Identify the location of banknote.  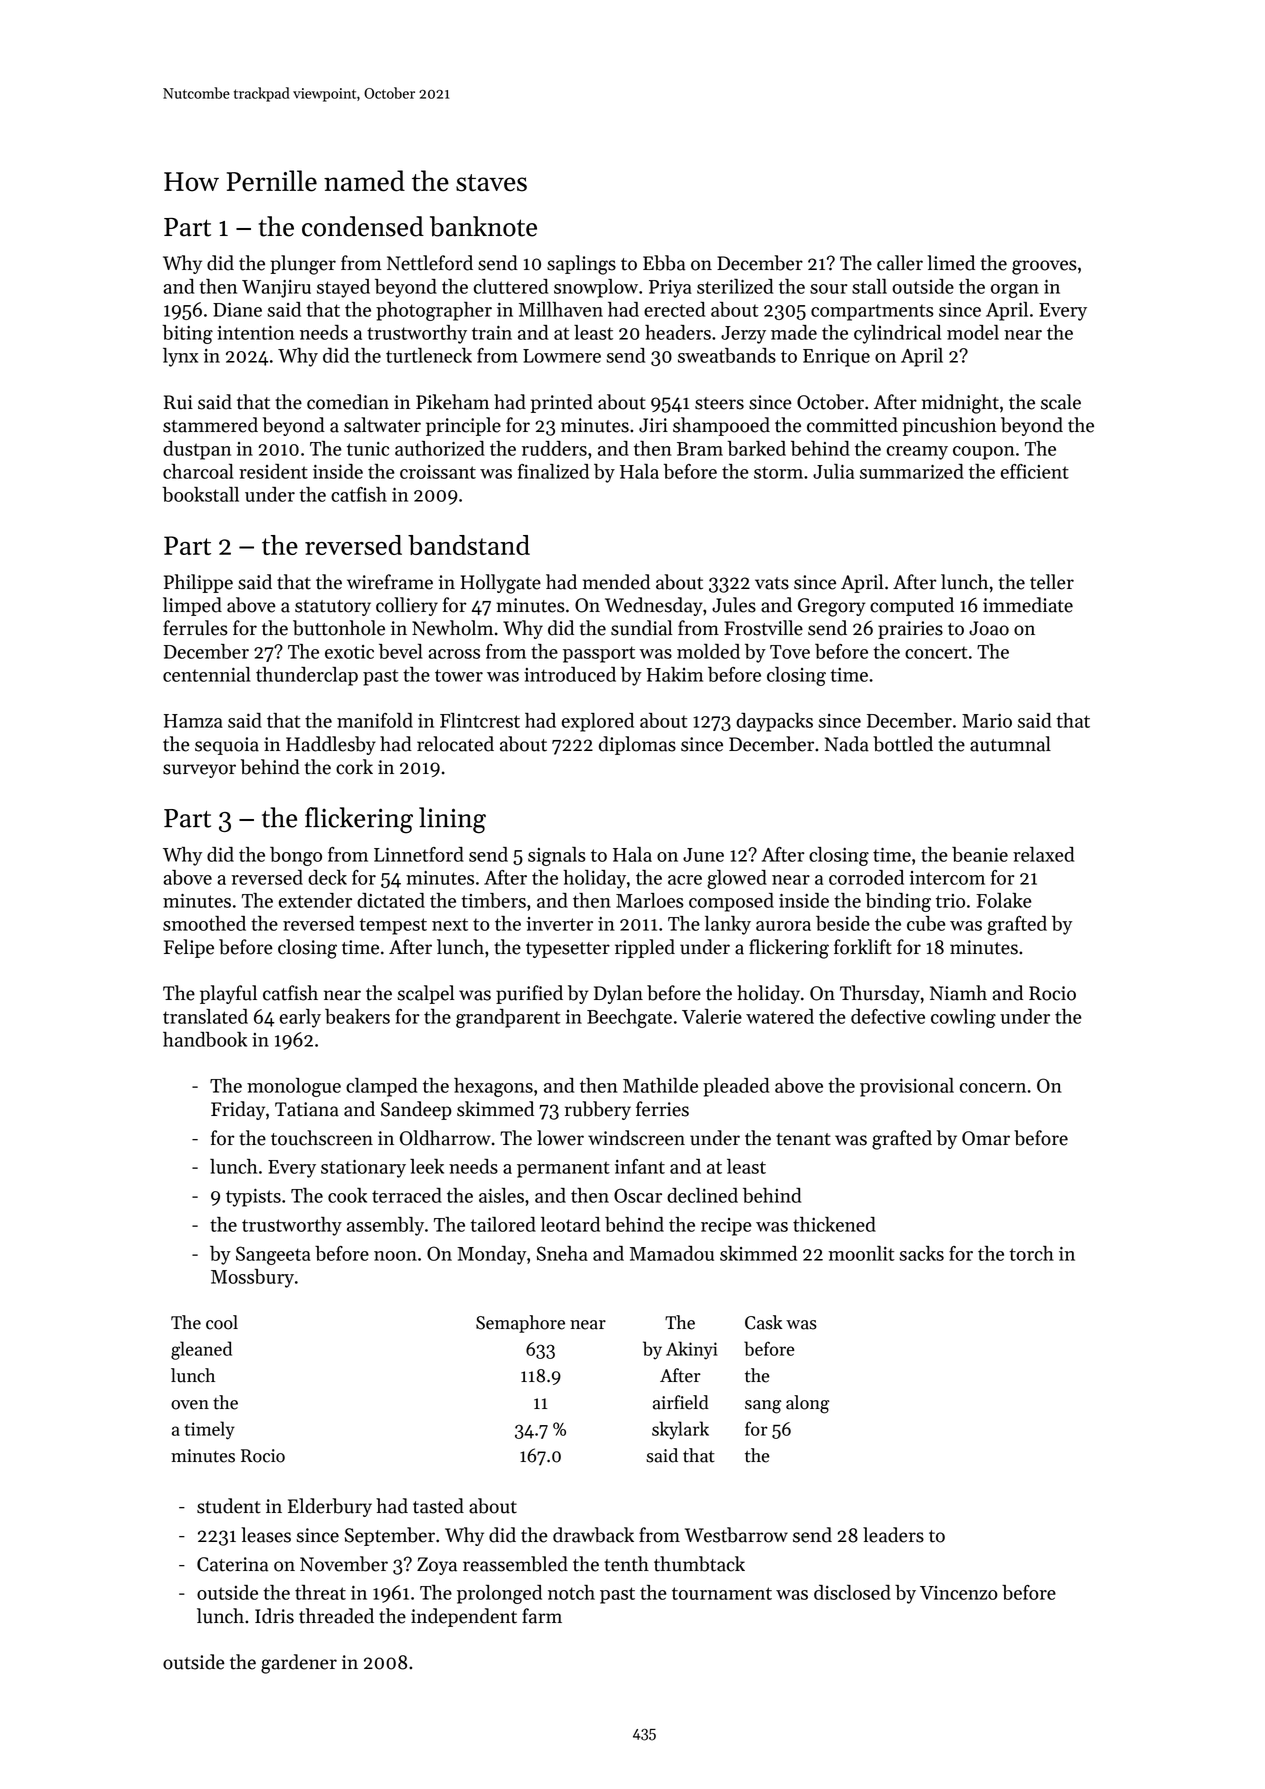
(483, 226).
